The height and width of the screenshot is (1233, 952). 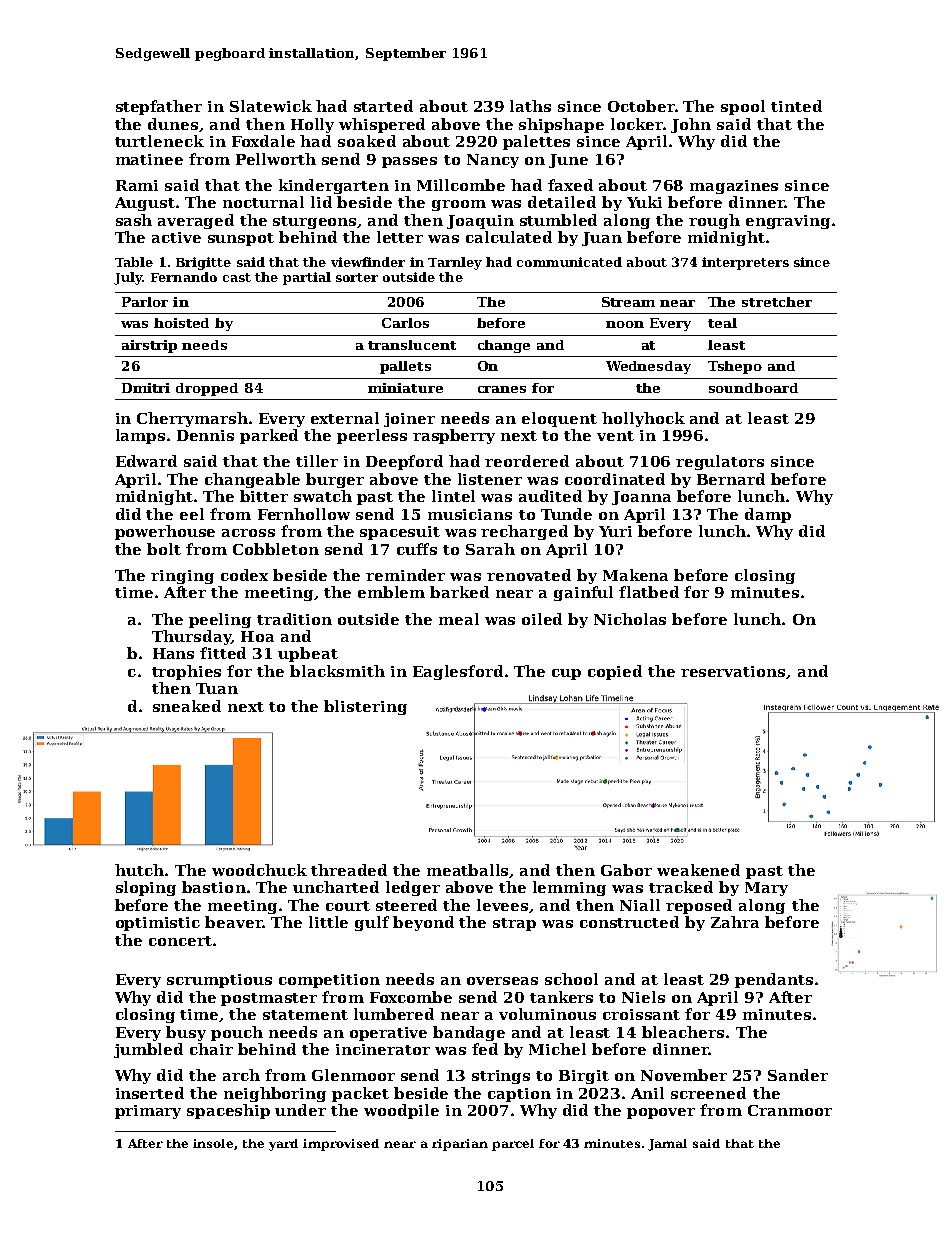 What do you see at coordinates (530, 106) in the screenshot?
I see `laths` at bounding box center [530, 106].
